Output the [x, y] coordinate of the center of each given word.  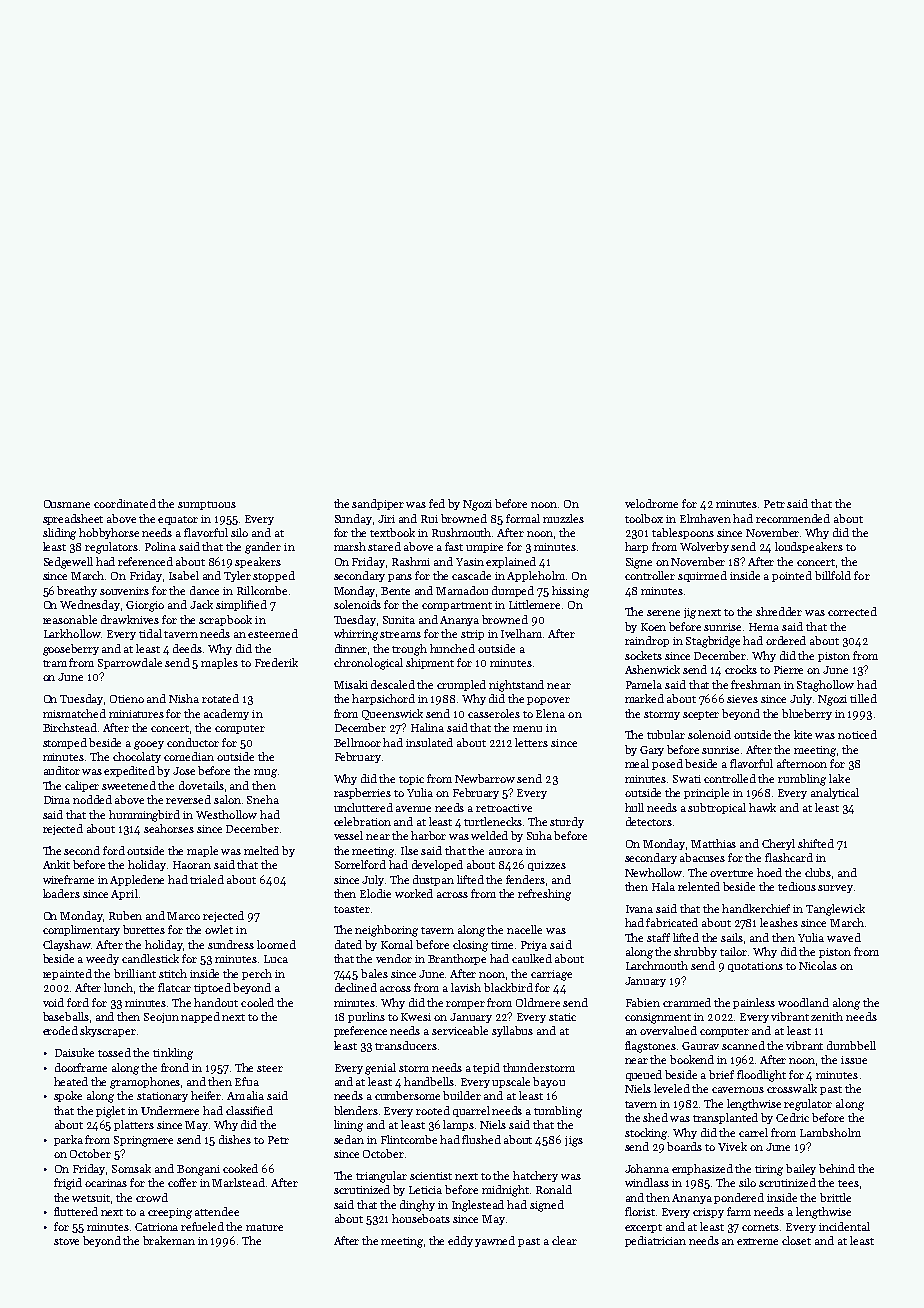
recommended [793, 518]
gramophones [145, 1083]
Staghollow [825, 686]
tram [55, 663]
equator [178, 520]
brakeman [169, 1240]
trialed [207, 879]
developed [437, 865]
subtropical [717, 808]
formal [523, 518]
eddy [460, 1241]
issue [854, 1060]
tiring [769, 1170]
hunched [452, 648]
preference [360, 1031]
